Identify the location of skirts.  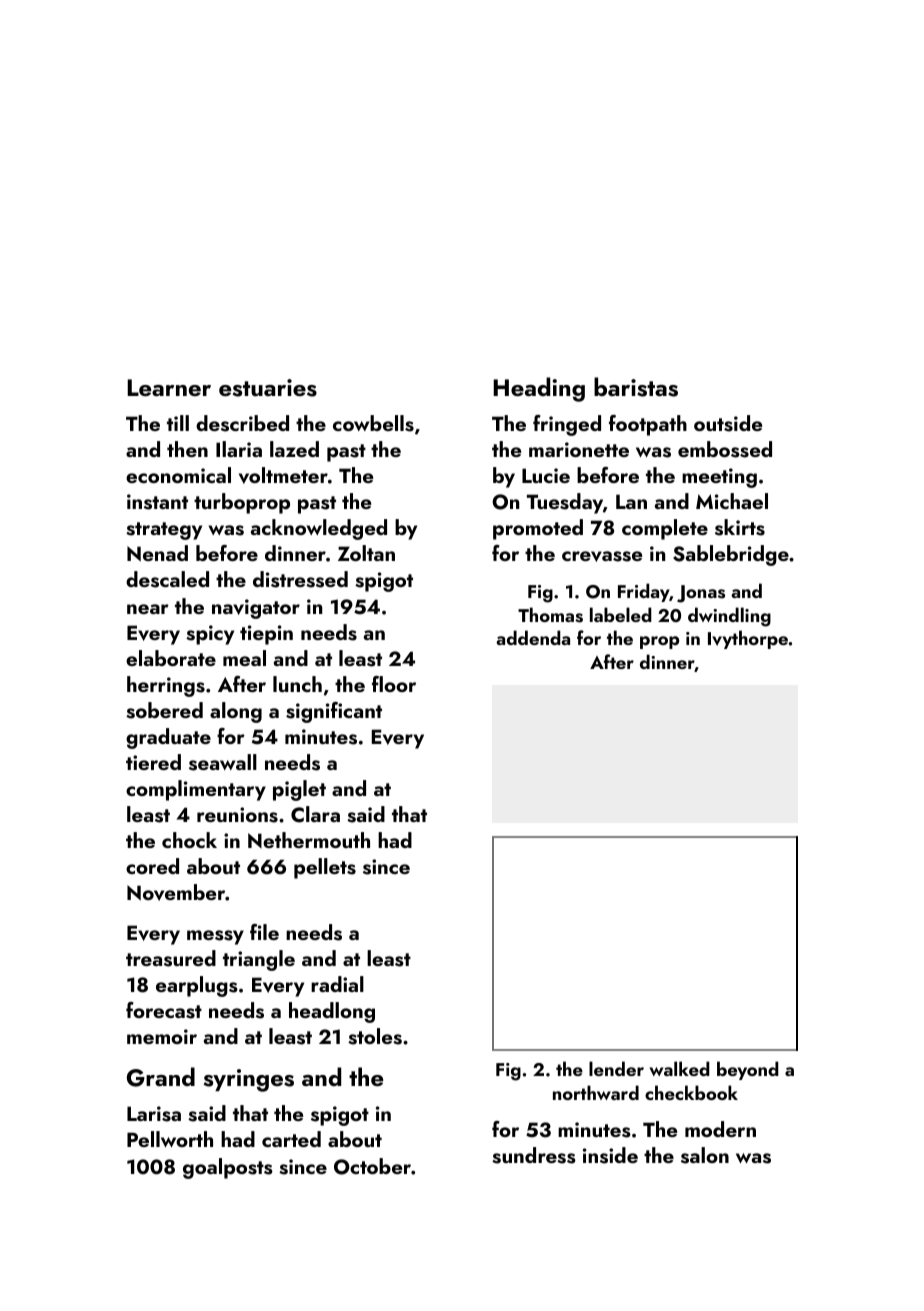
(740, 527).
